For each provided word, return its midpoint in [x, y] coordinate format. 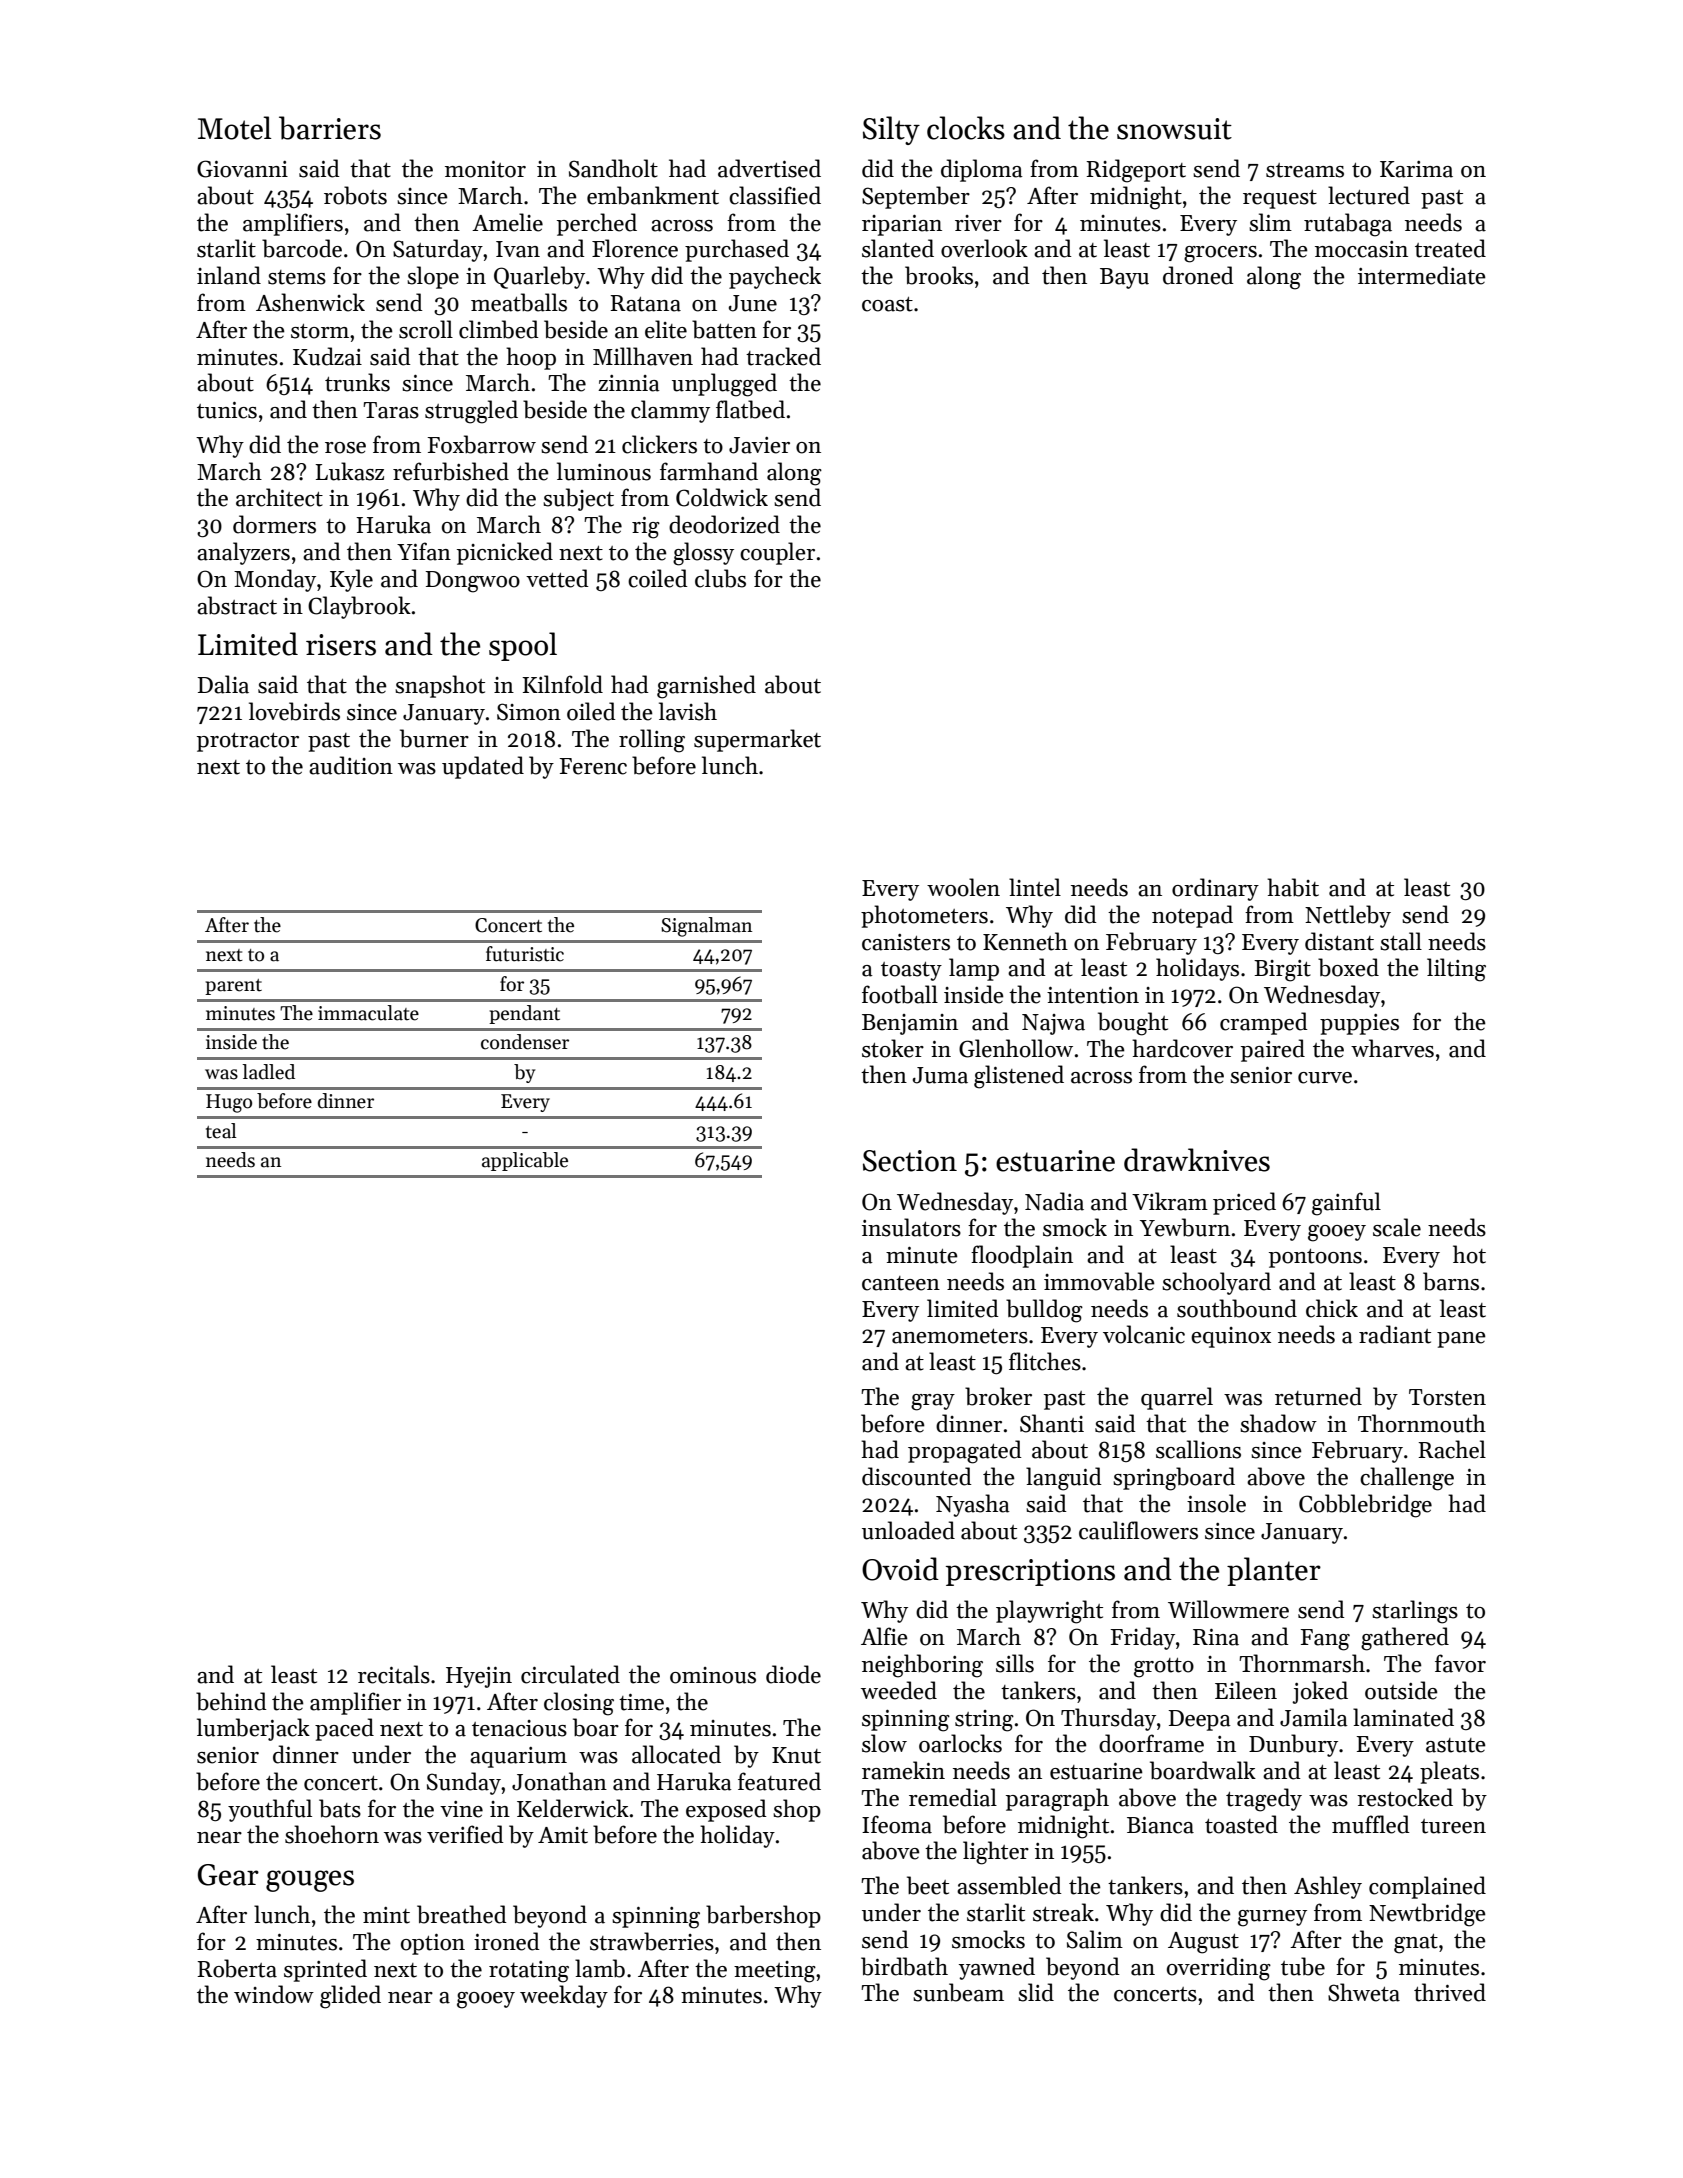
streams [1305, 170]
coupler [777, 553]
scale [1397, 1227]
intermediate [1422, 275]
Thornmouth [1422, 1423]
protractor [248, 742]
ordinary [1215, 889]
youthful [270, 1810]
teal [221, 1131]
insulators [911, 1227]
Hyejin [479, 1677]
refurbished [451, 471]
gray [933, 1402]
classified [775, 195]
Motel [234, 128]
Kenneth [1025, 941]
